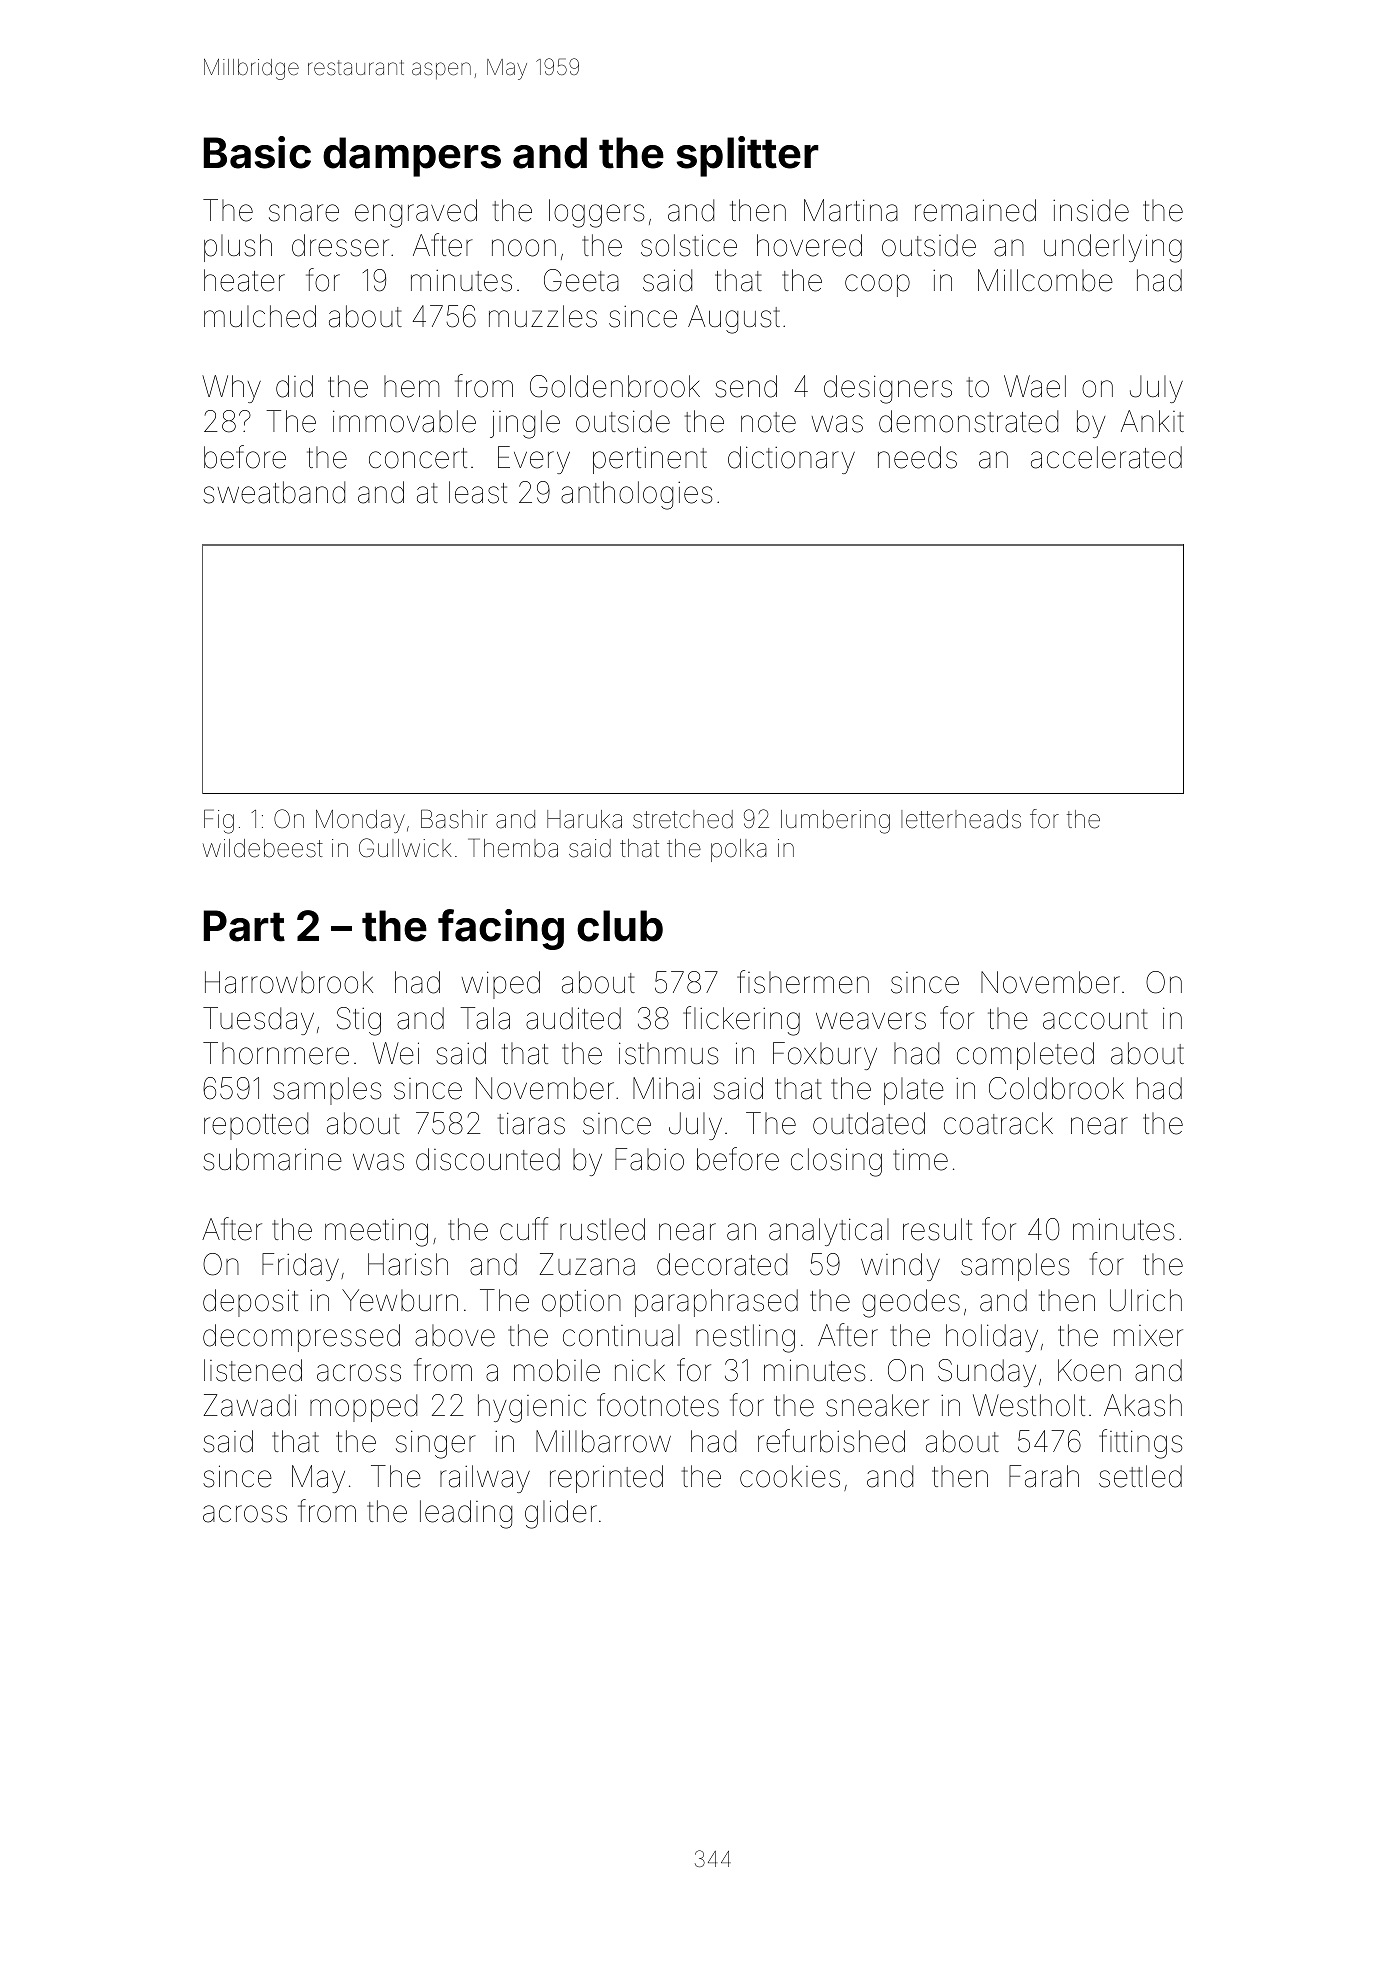  What do you see at coordinates (1091, 210) in the page?
I see `inside` at bounding box center [1091, 210].
